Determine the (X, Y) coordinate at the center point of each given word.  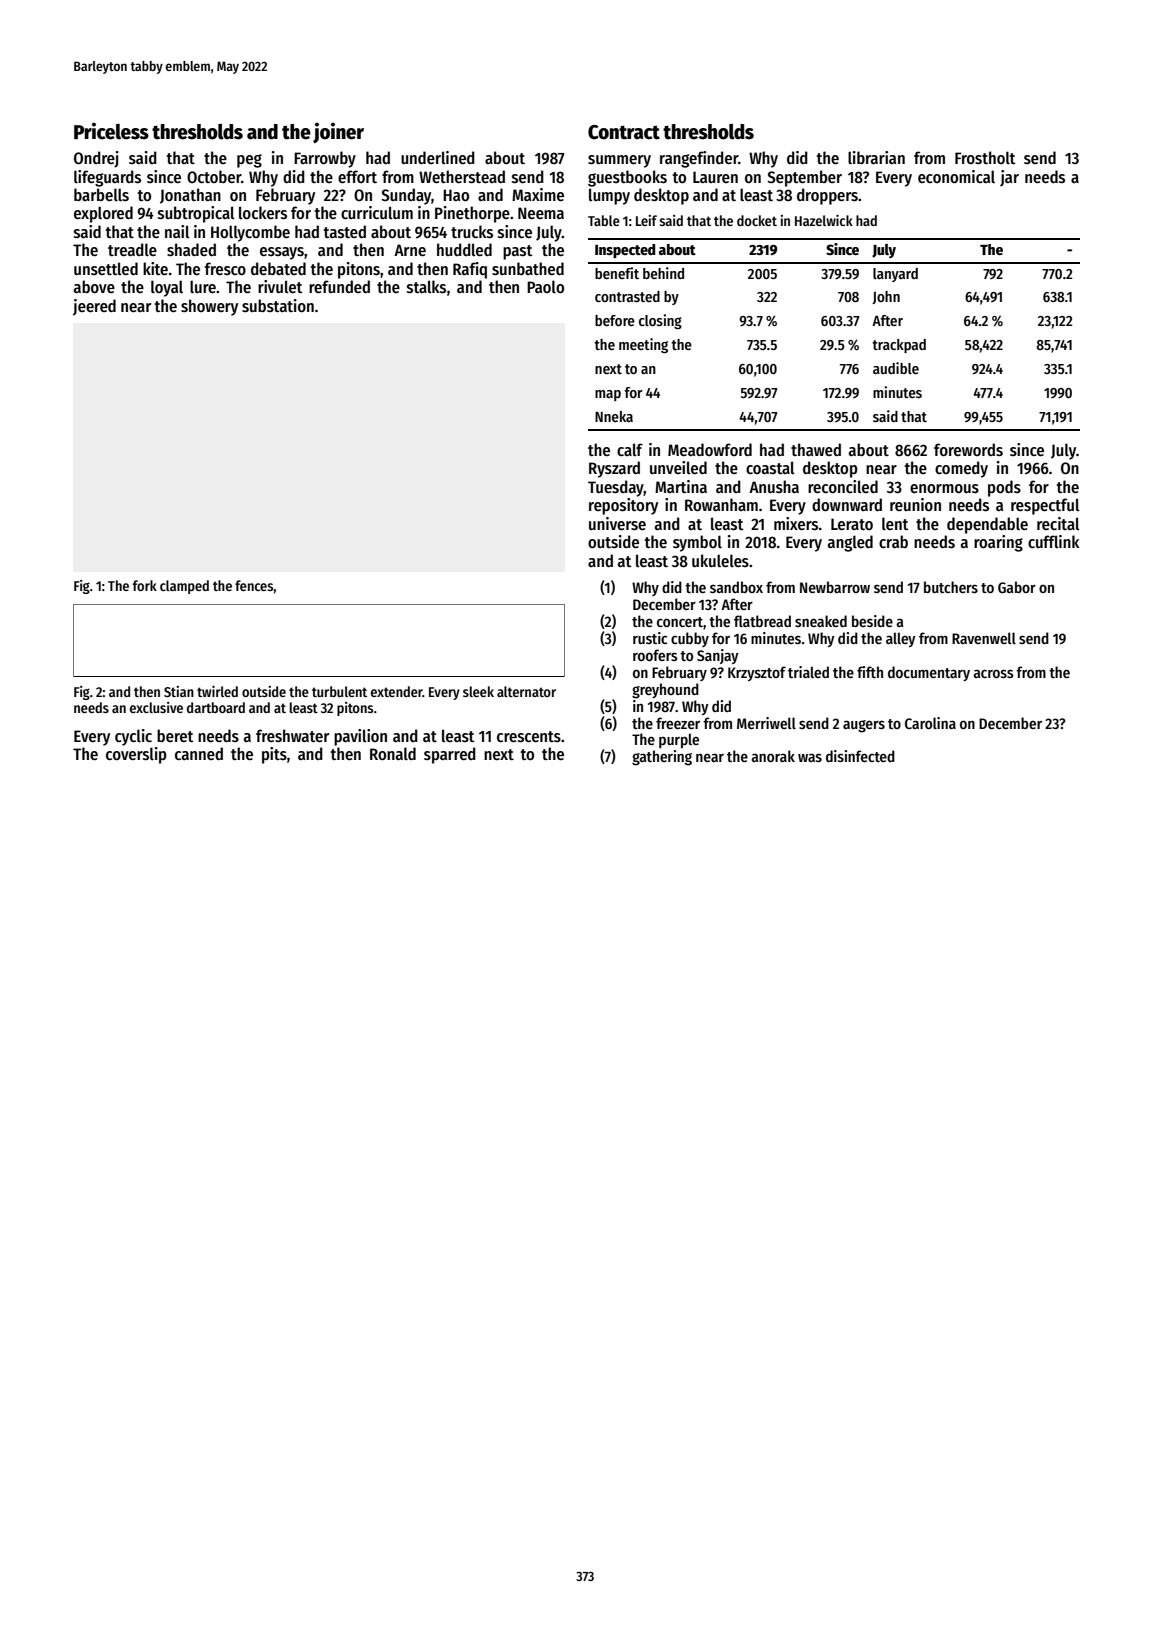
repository (623, 506)
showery (209, 307)
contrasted (627, 296)
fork (144, 585)
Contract (624, 132)
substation (278, 306)
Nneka (614, 416)
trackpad (899, 346)
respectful (1045, 506)
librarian (876, 157)
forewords (968, 450)
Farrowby (325, 159)
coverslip (136, 755)
